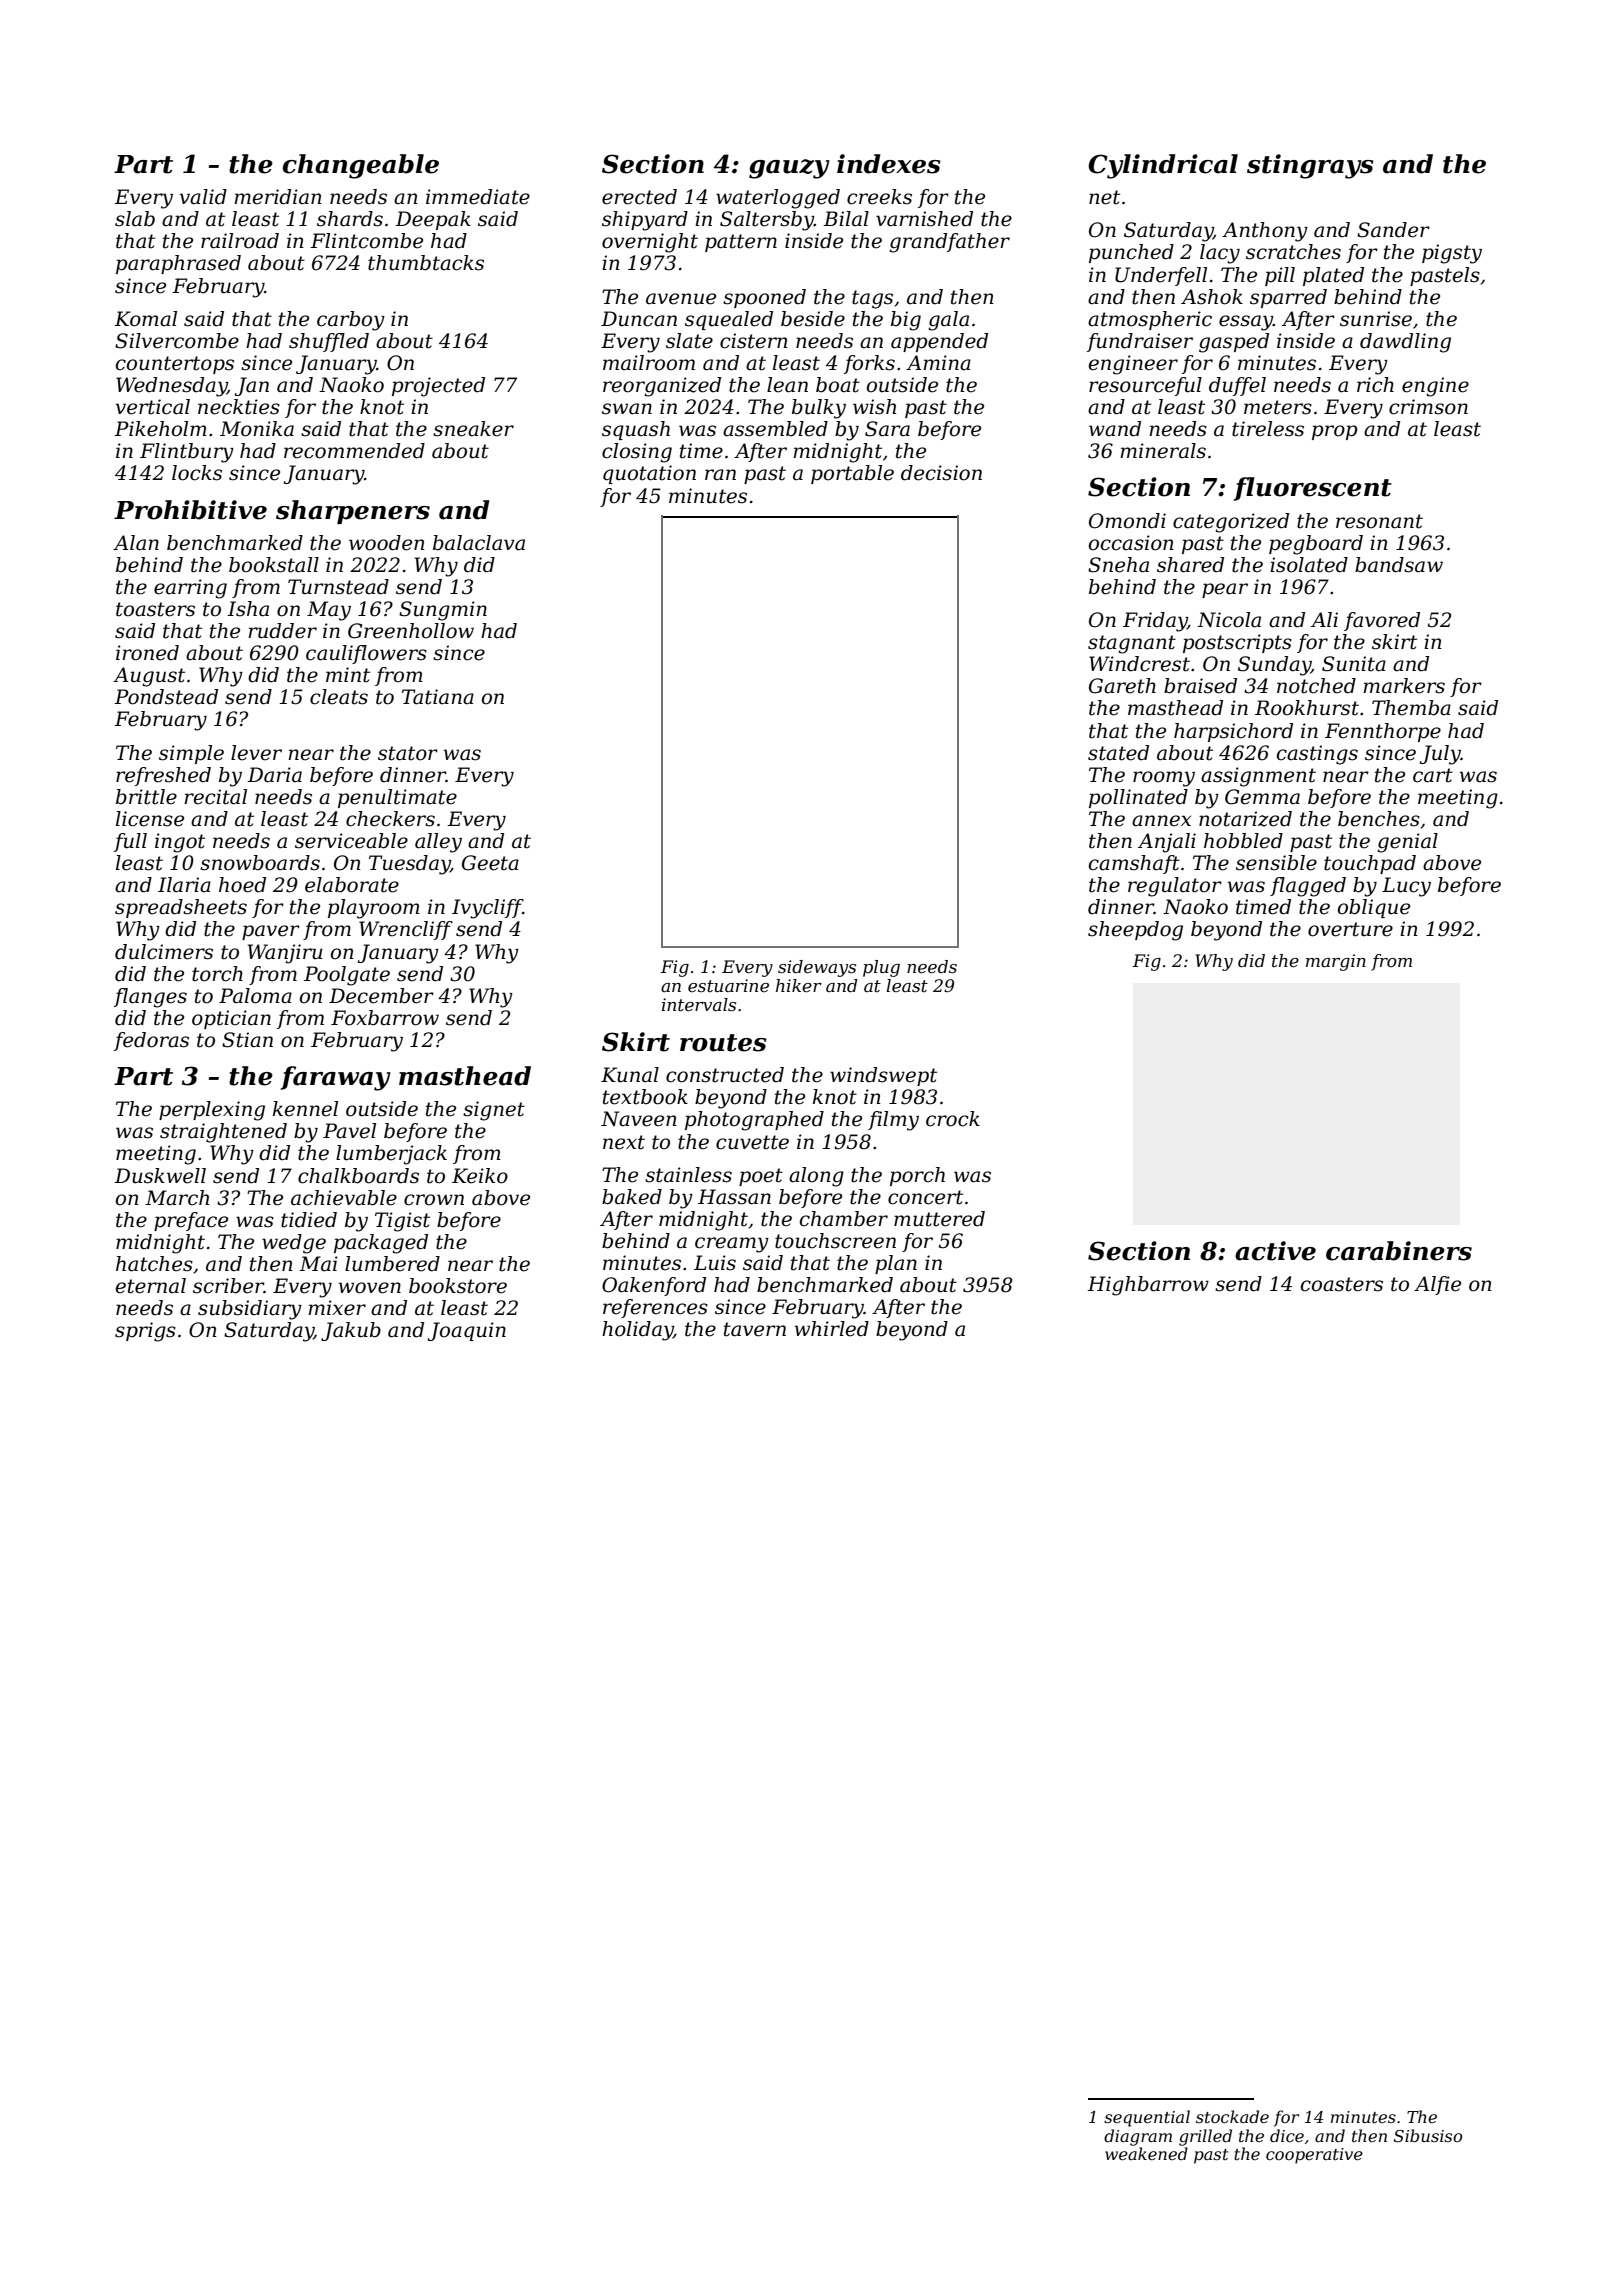 This document has height=2292, width=1620. I want to click on crock, so click(953, 1119).
